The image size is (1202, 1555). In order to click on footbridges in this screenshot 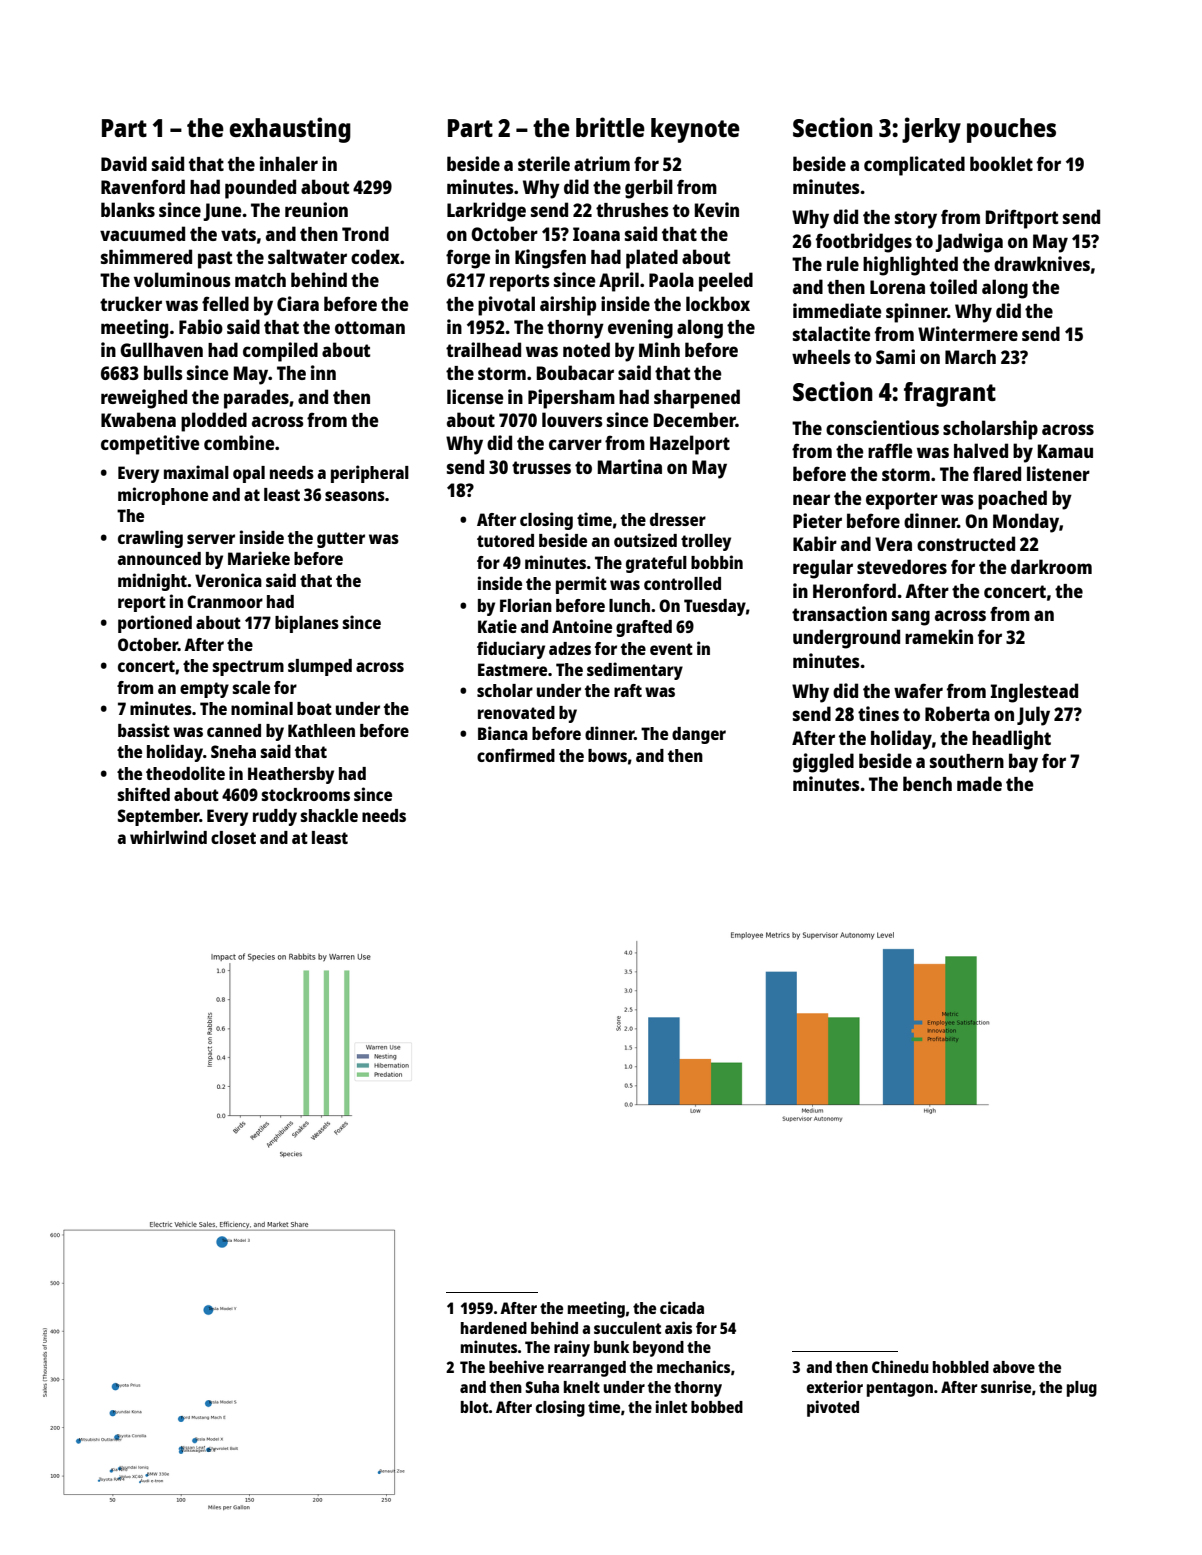, I will do `click(864, 243)`.
